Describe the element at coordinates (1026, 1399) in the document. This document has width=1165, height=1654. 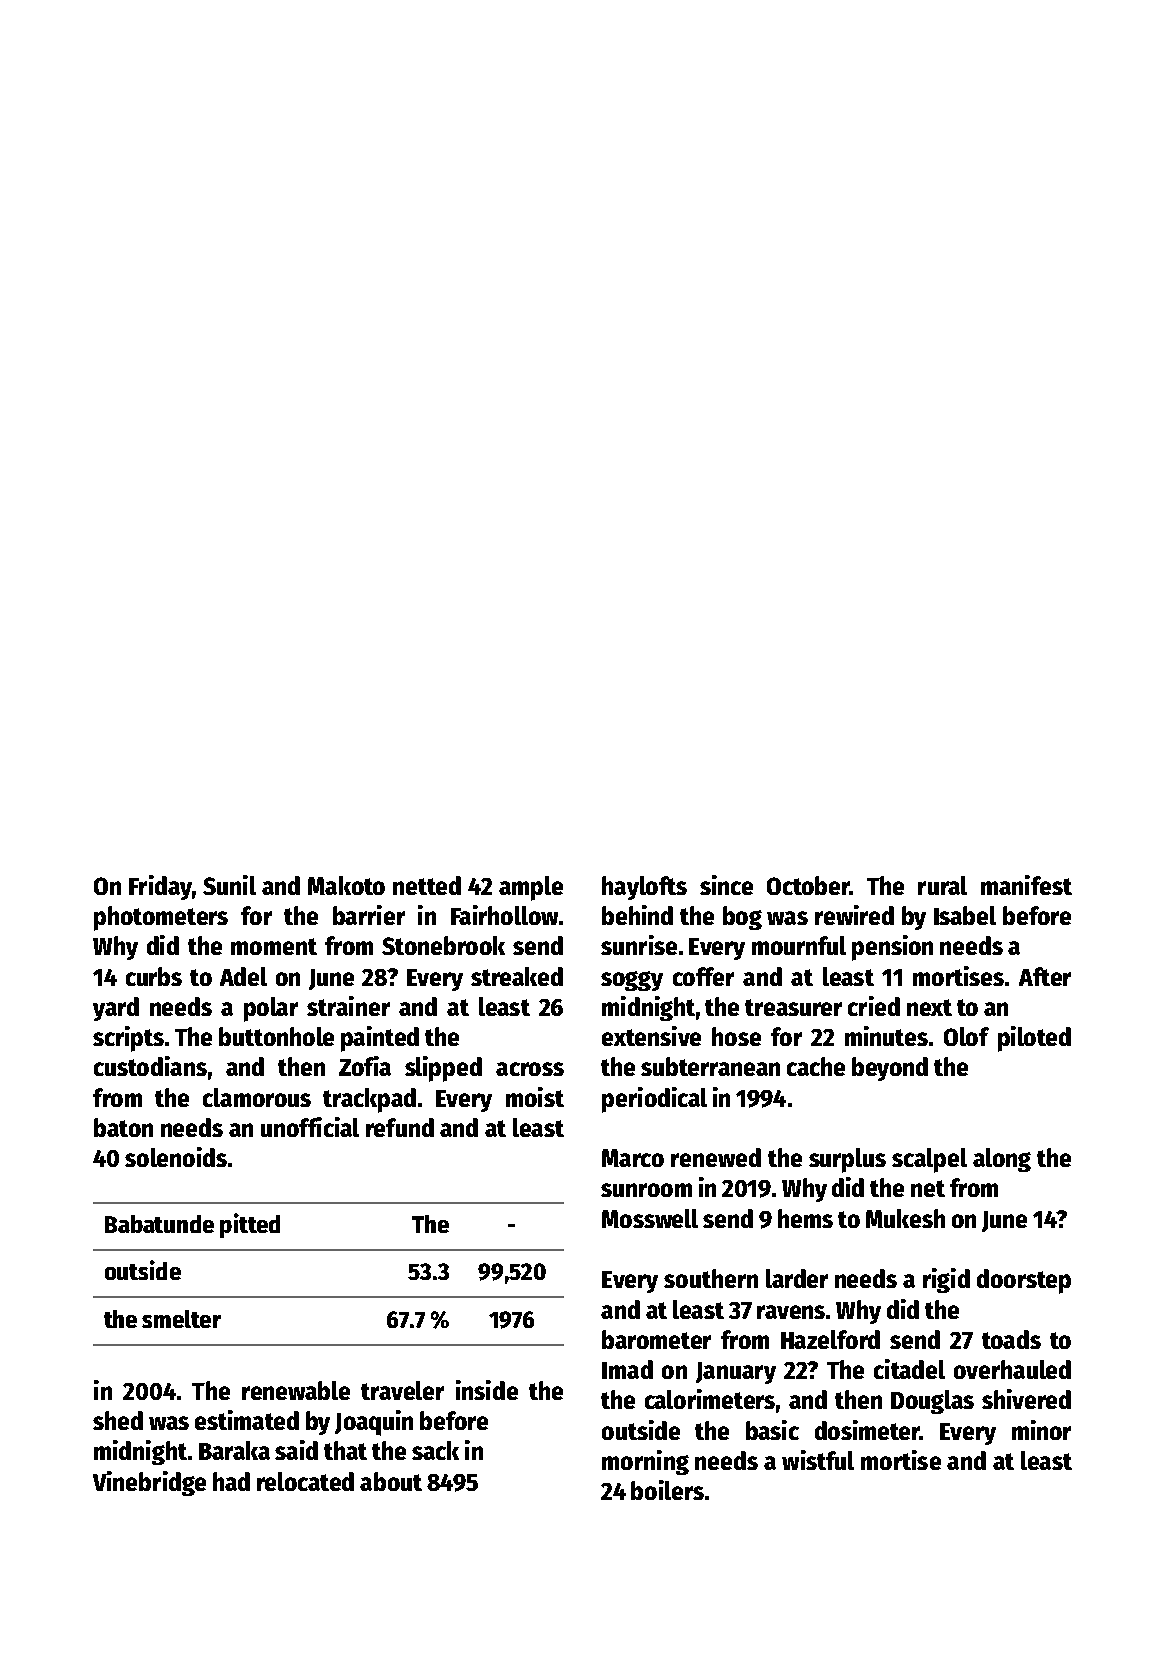
I see `shivered` at that location.
